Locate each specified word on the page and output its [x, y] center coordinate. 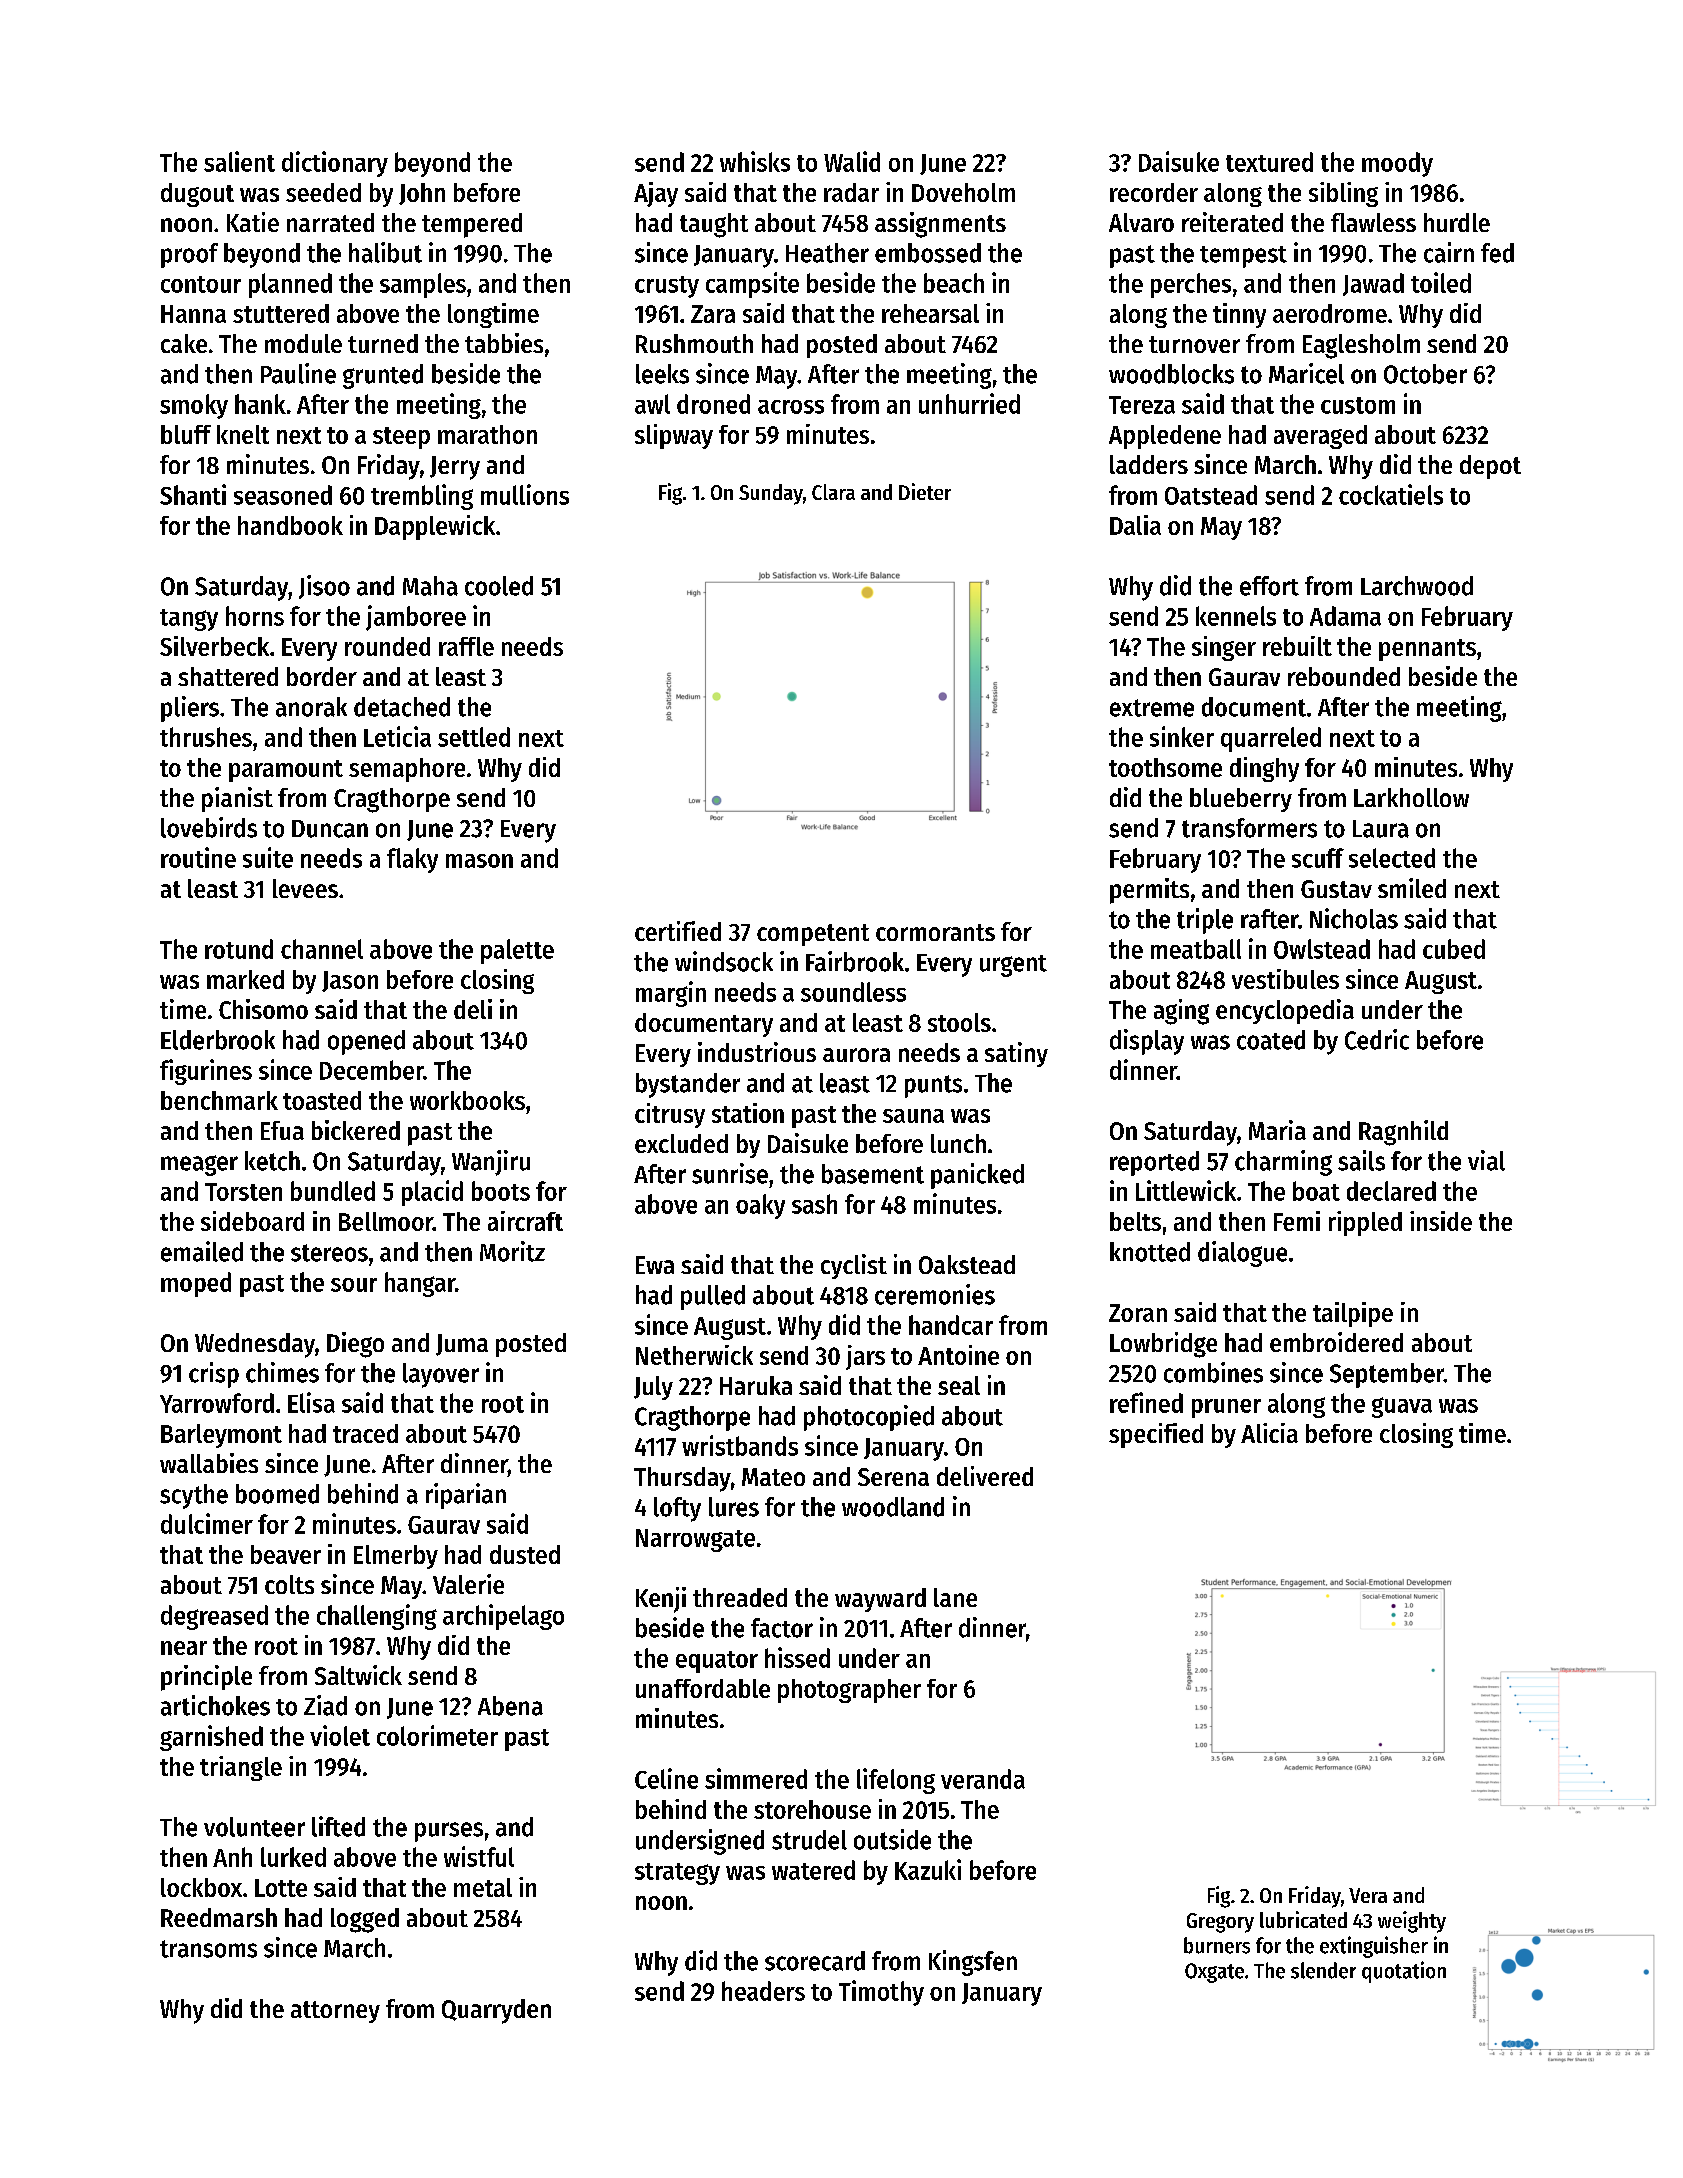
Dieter [925, 491]
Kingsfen [973, 1963]
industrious [757, 1052]
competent [813, 935]
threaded [740, 1597]
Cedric [1377, 1039]
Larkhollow [1411, 797]
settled [474, 737]
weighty [1412, 1922]
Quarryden [496, 2011]
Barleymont [221, 1436]
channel [322, 949]
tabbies [504, 343]
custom [1358, 405]
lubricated [1303, 1919]
